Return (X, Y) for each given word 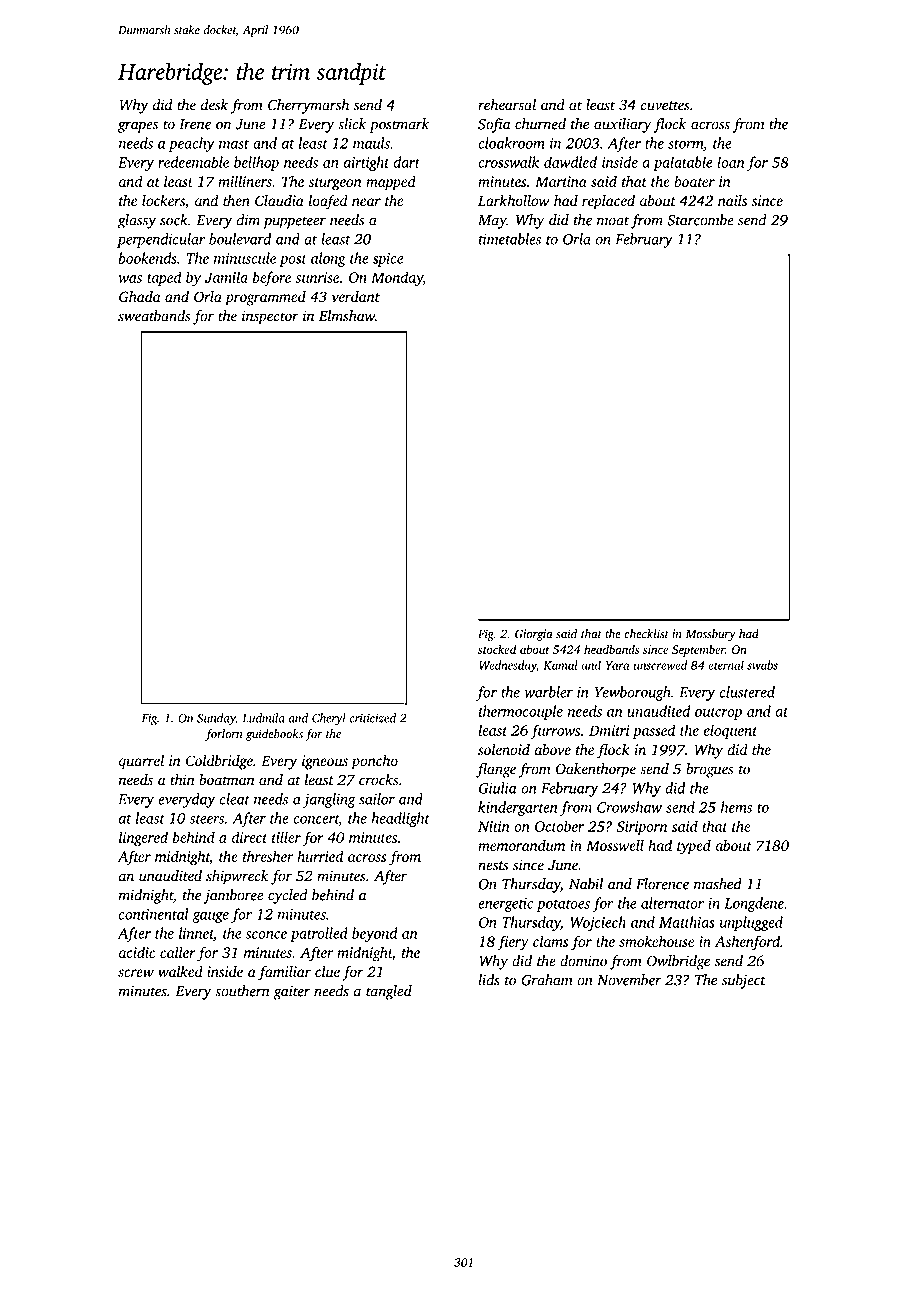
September (698, 650)
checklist (646, 634)
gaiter (291, 992)
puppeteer (294, 222)
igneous (325, 762)
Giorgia (533, 635)
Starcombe (700, 220)
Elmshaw (347, 316)
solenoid (504, 750)
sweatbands (154, 316)
